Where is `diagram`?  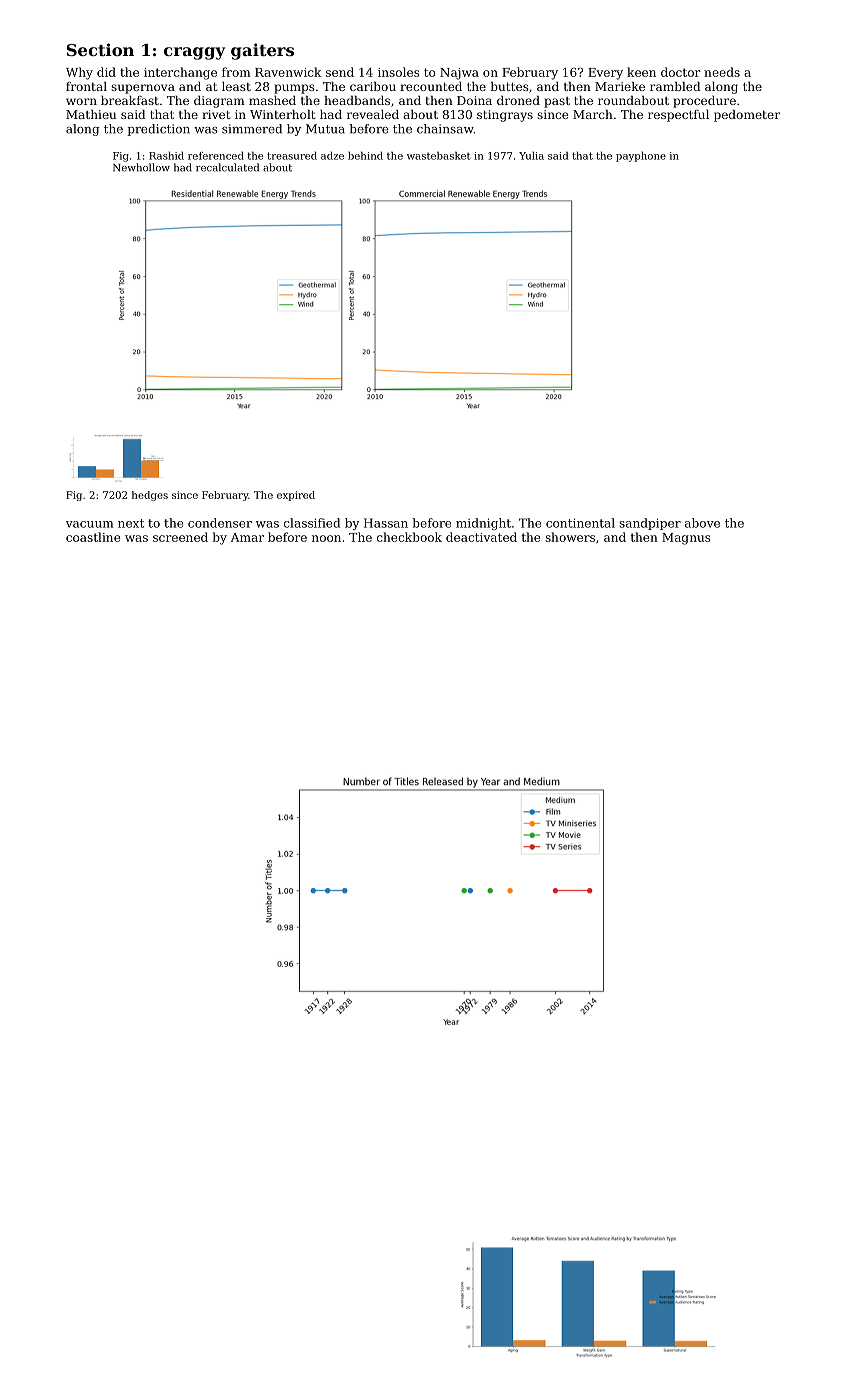 diagram is located at coordinates (219, 102).
